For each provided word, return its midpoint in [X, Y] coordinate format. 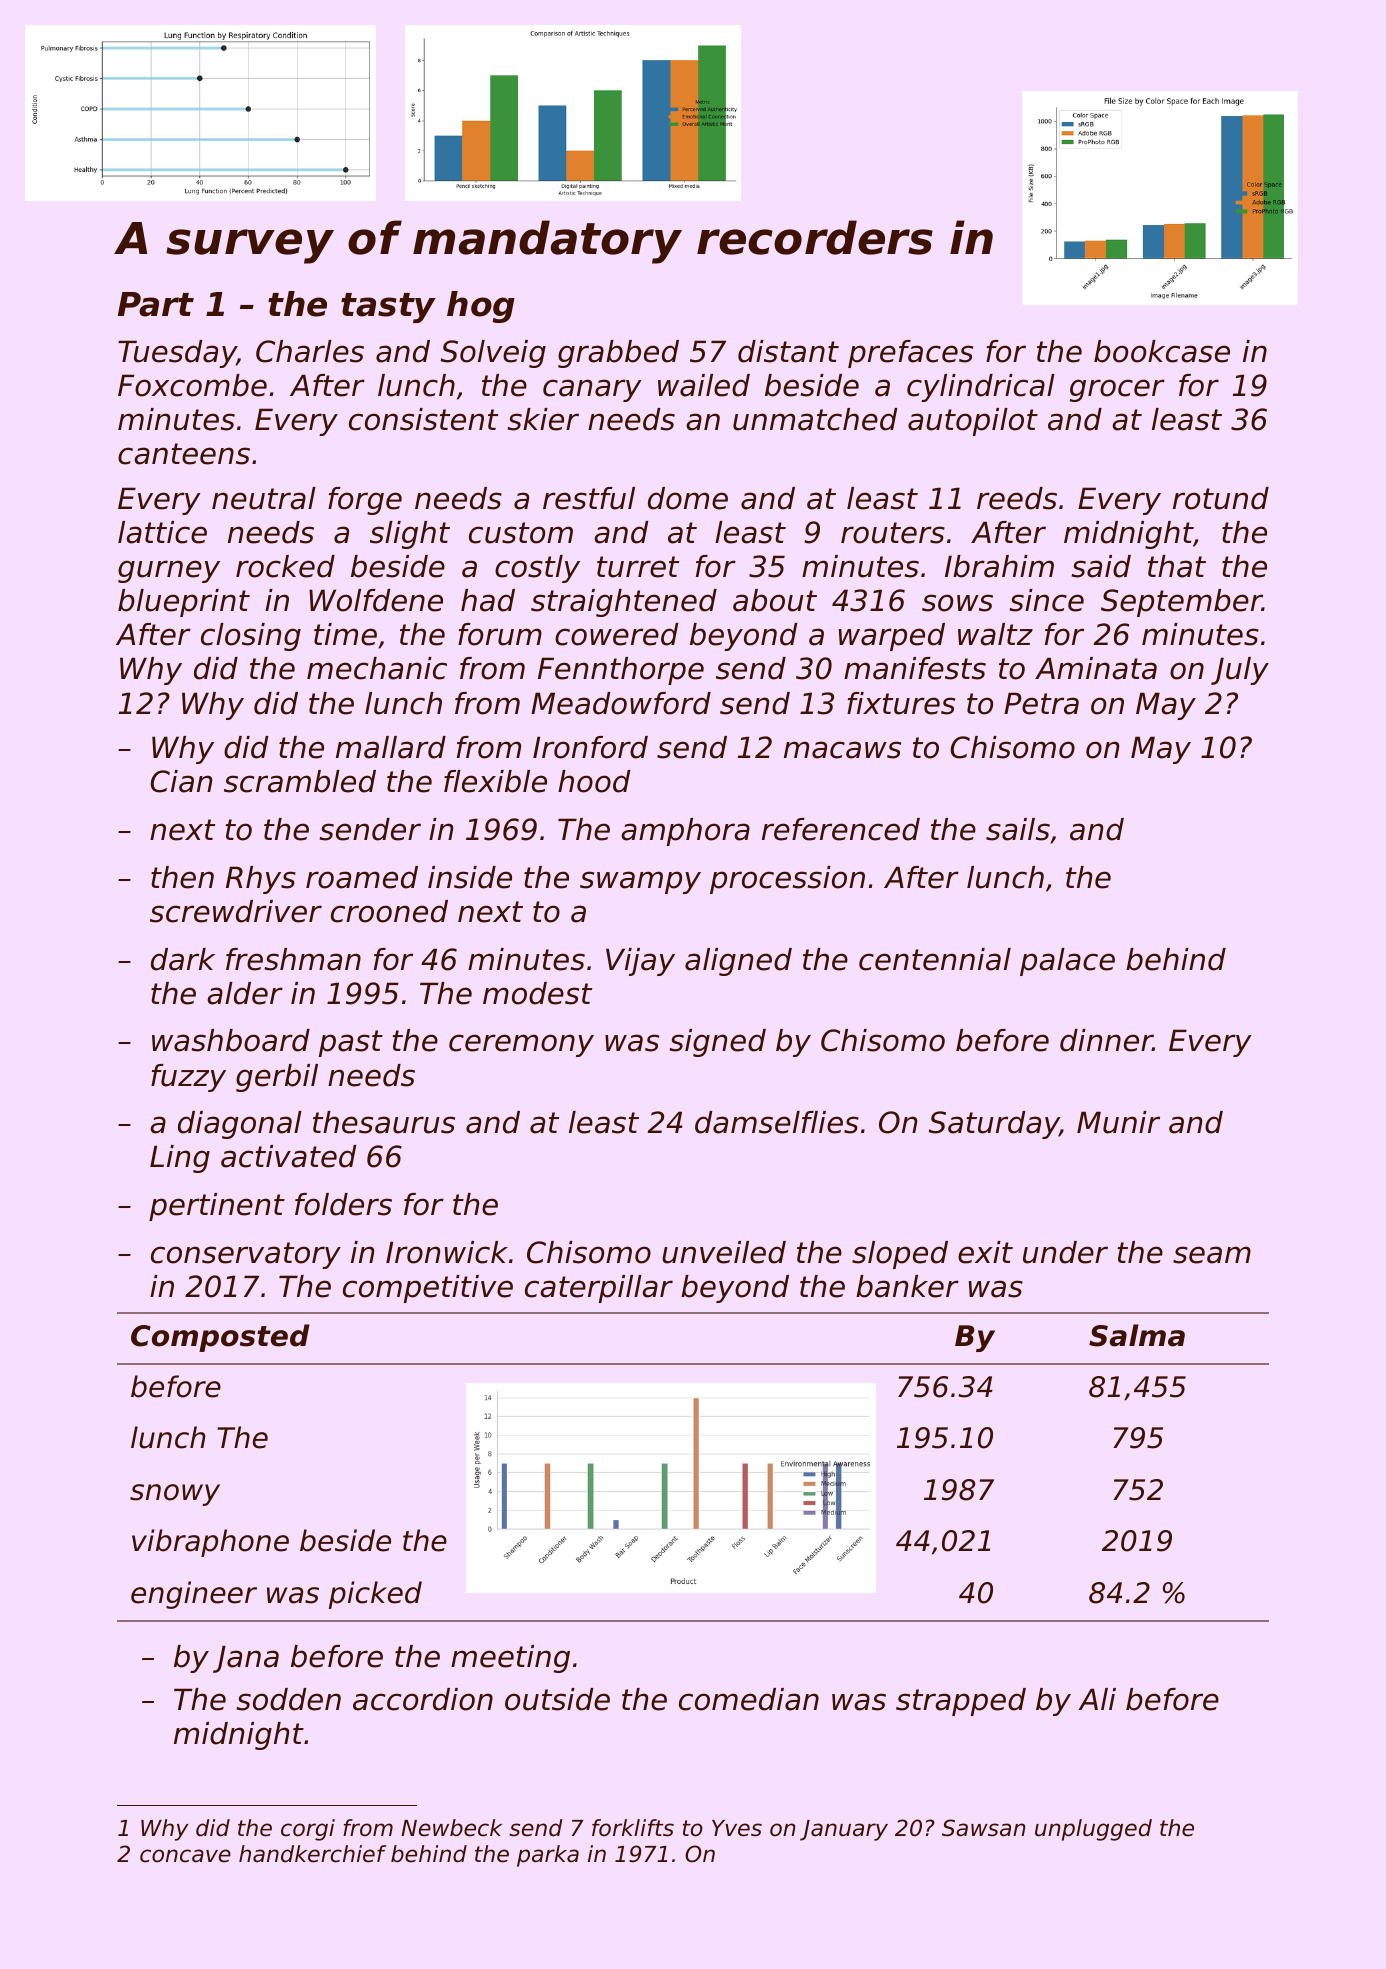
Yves [737, 1828]
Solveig [493, 354]
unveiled [724, 1252]
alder [245, 993]
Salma [1137, 1335]
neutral [264, 498]
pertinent [217, 1207]
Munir [1118, 1122]
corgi [308, 1830]
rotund [1221, 498]
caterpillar [599, 1289]
